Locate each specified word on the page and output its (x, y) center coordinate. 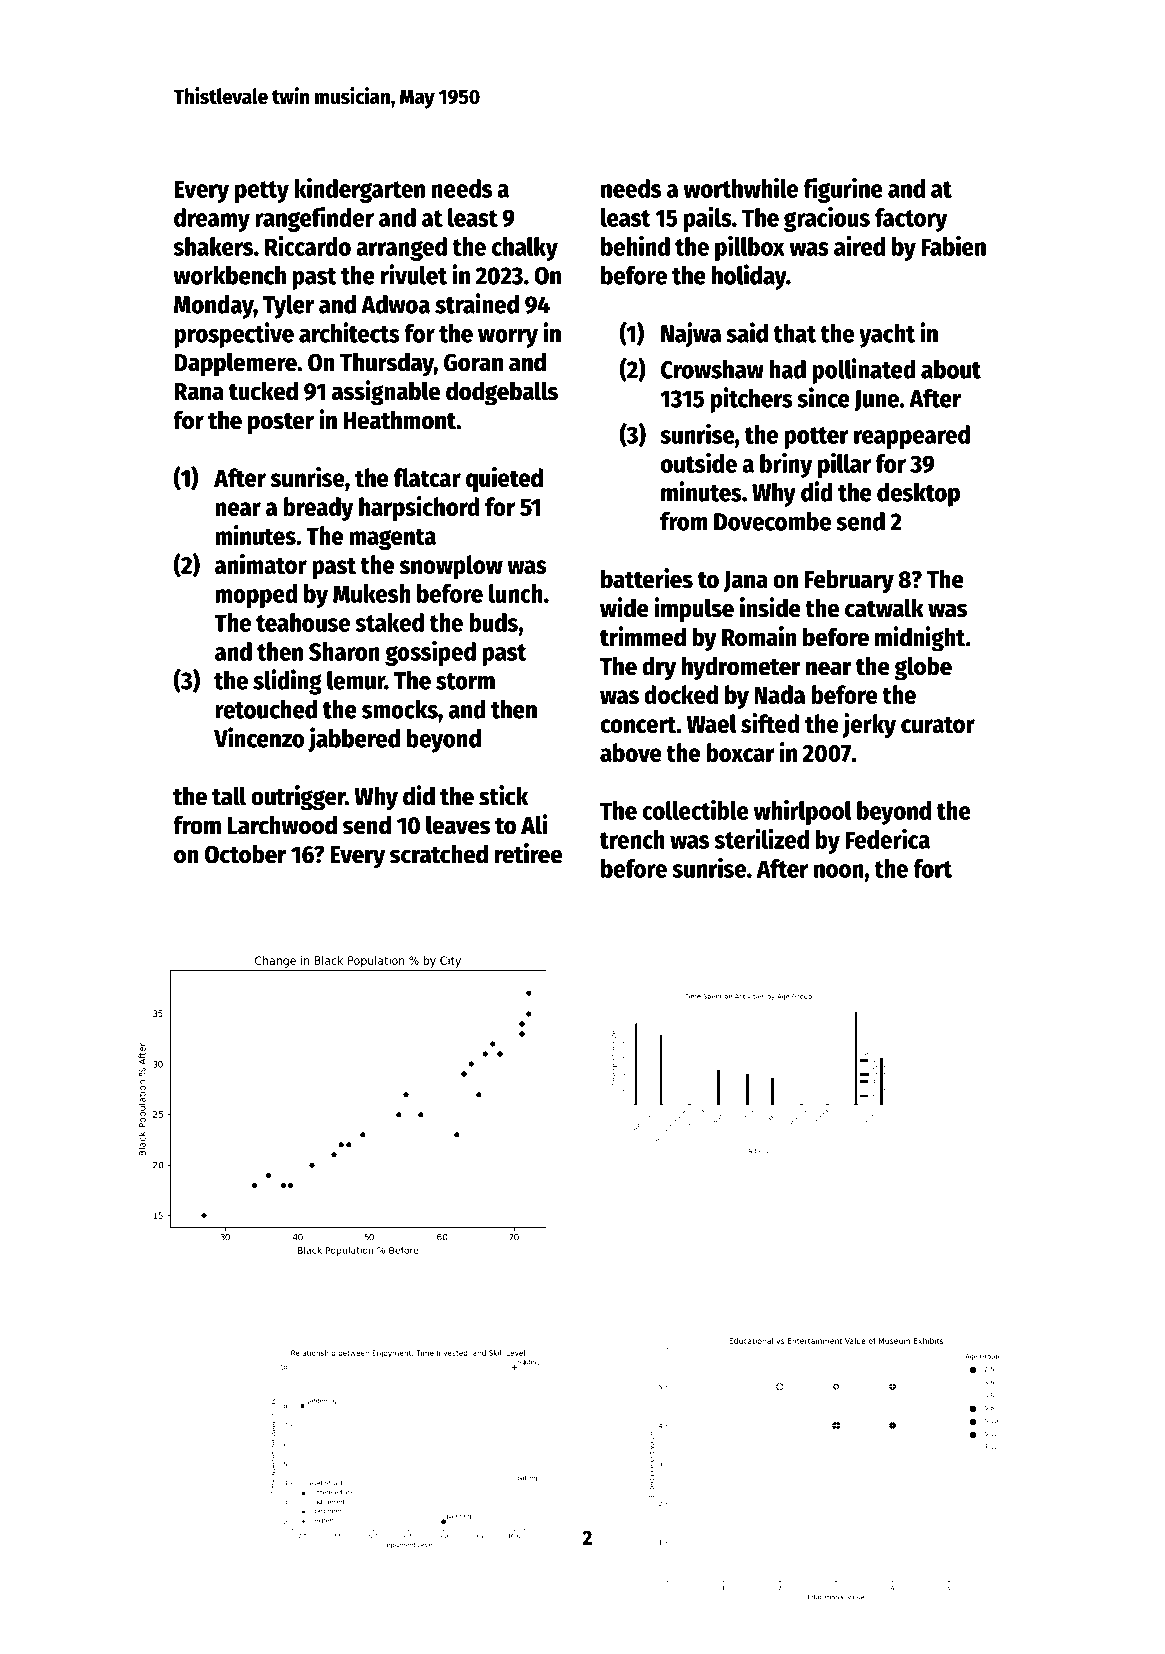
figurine (843, 190)
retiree (528, 853)
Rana (199, 392)
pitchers (752, 400)
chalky (525, 249)
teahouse (303, 622)
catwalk (884, 608)
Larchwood (282, 825)
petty (262, 192)
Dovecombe (772, 521)
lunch (516, 593)
